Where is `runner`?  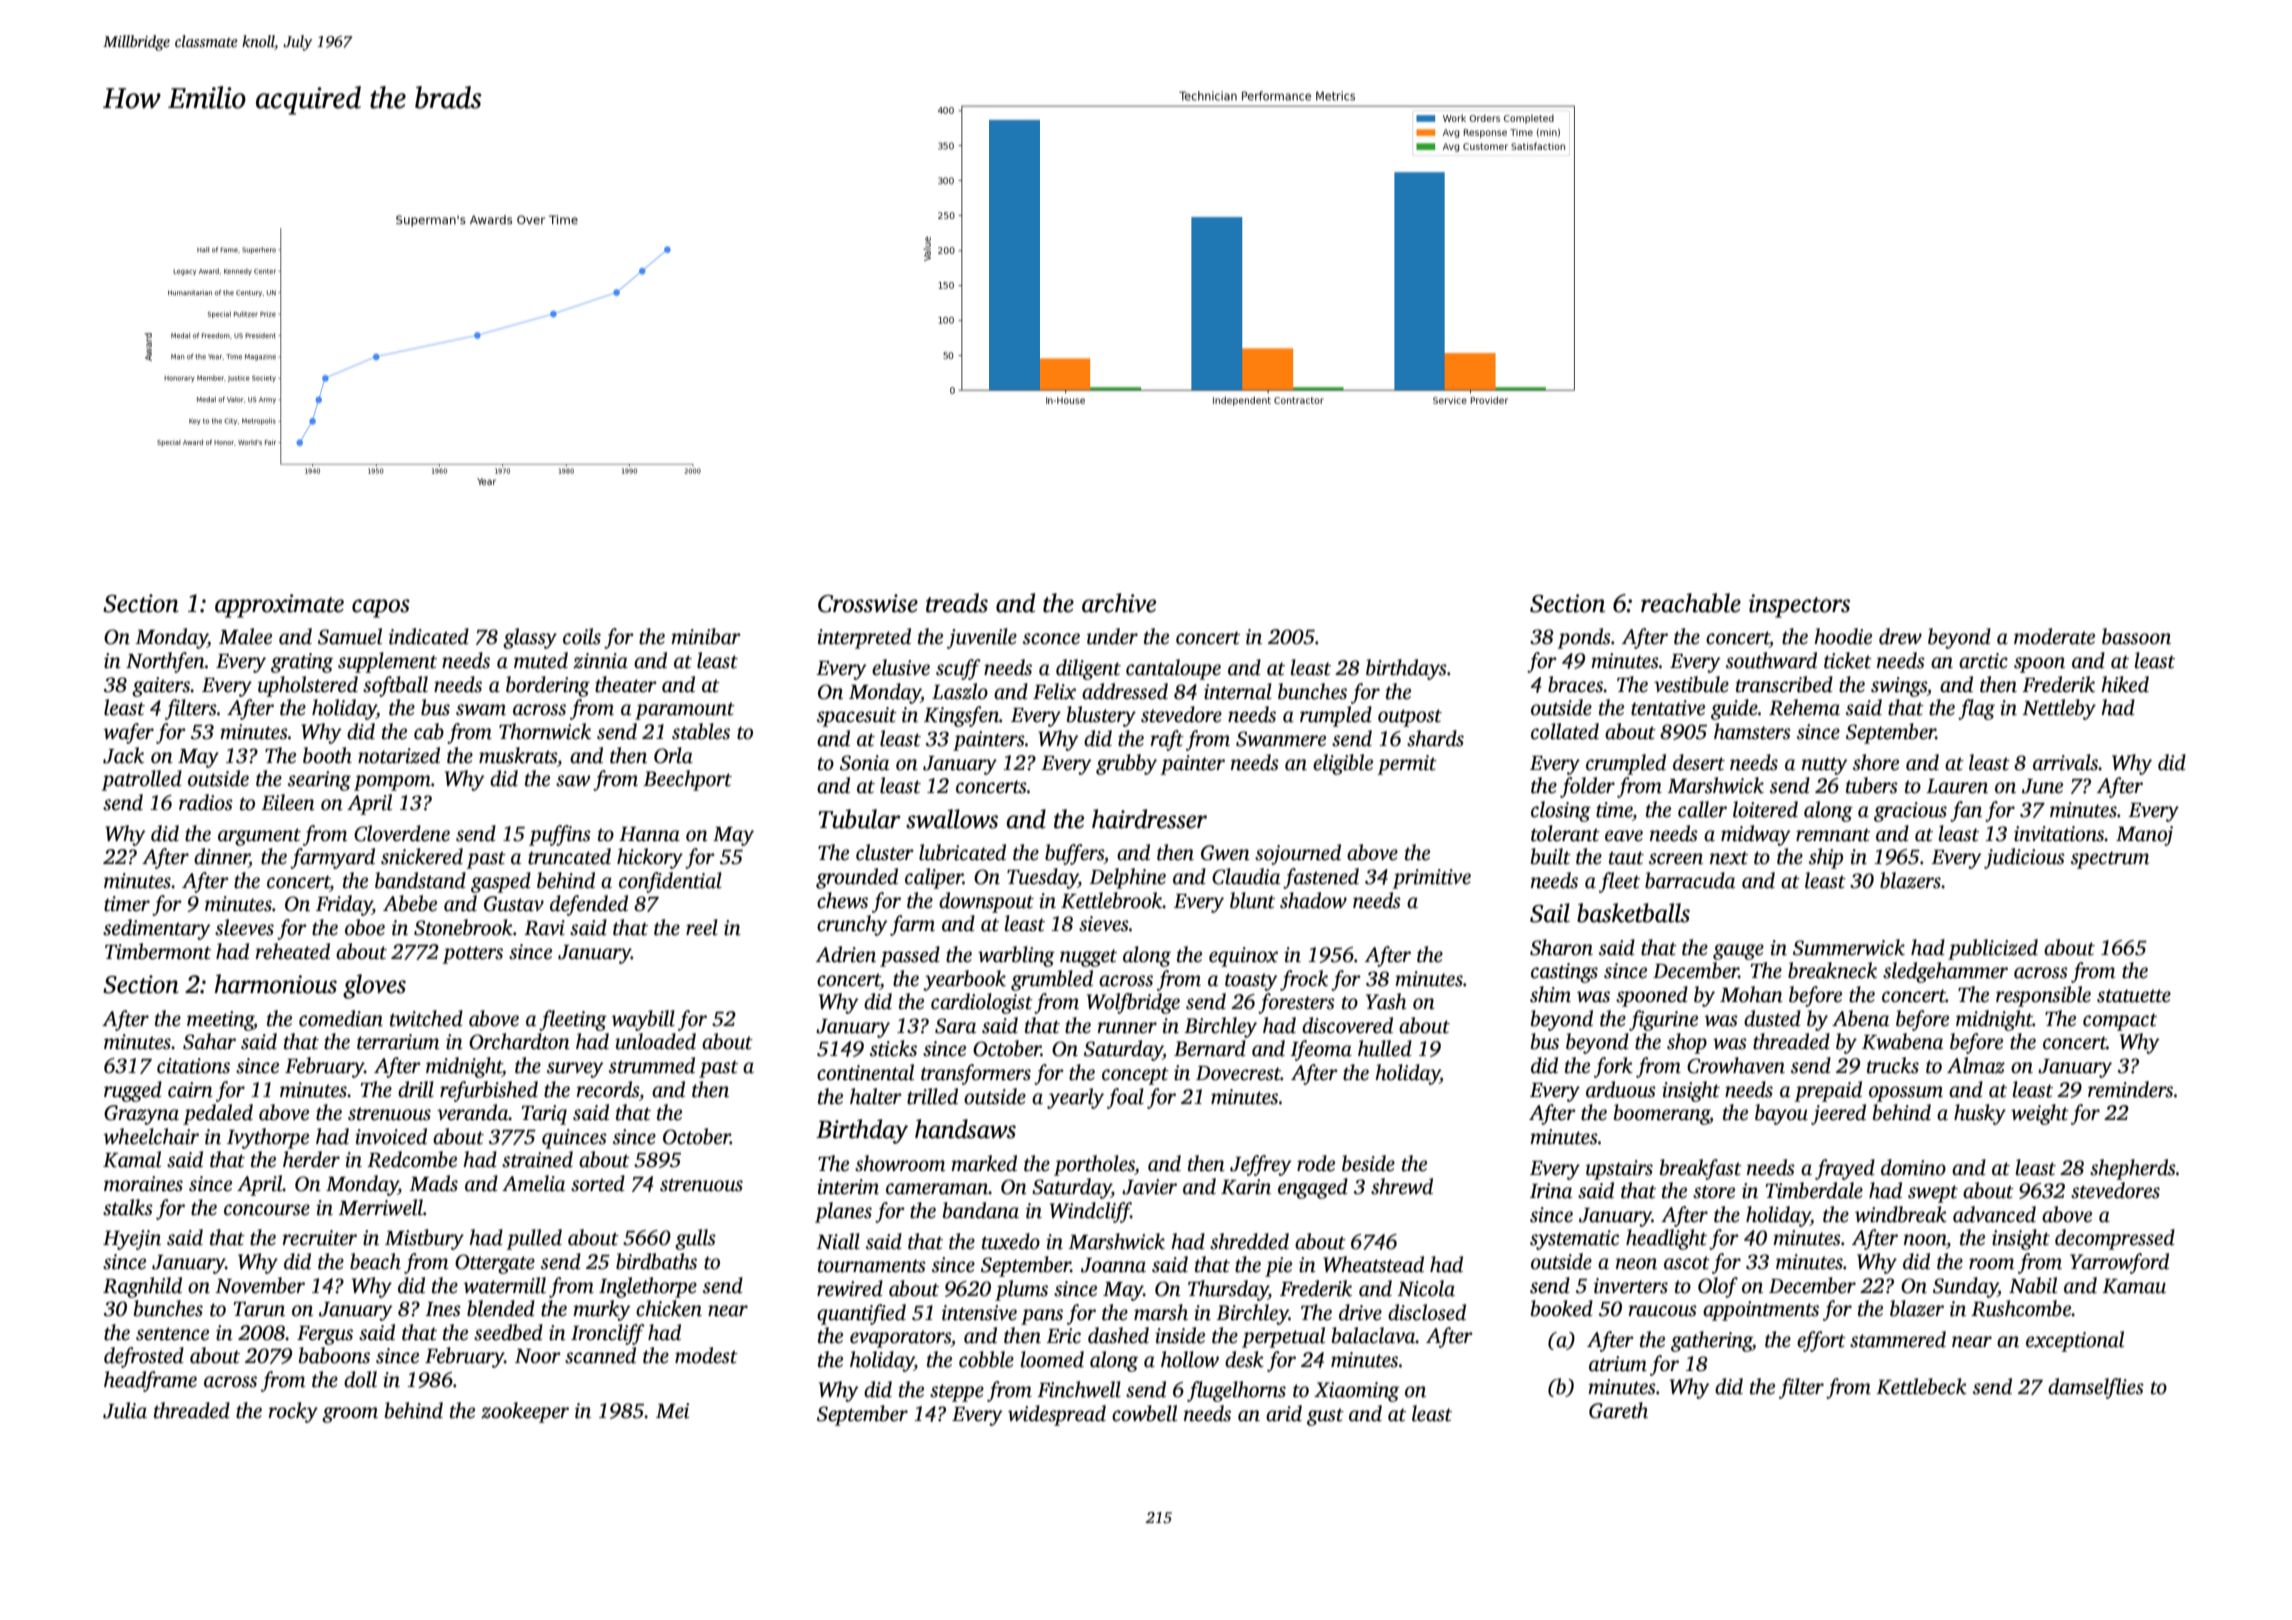 runner is located at coordinates (1127, 1028).
